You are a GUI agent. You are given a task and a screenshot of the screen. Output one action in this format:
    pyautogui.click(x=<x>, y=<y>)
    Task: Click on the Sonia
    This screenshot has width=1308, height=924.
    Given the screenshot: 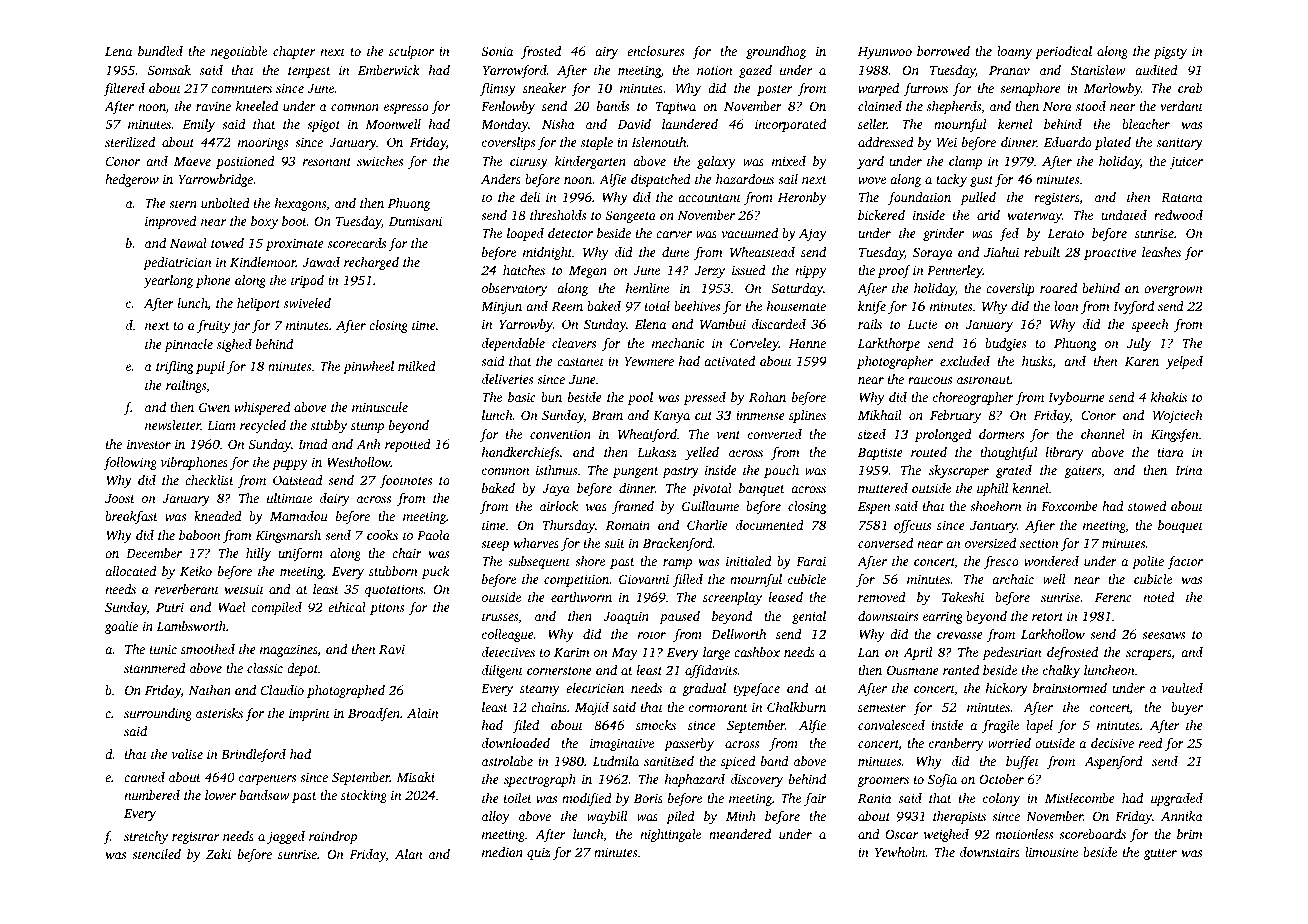 What is the action you would take?
    pyautogui.click(x=497, y=51)
